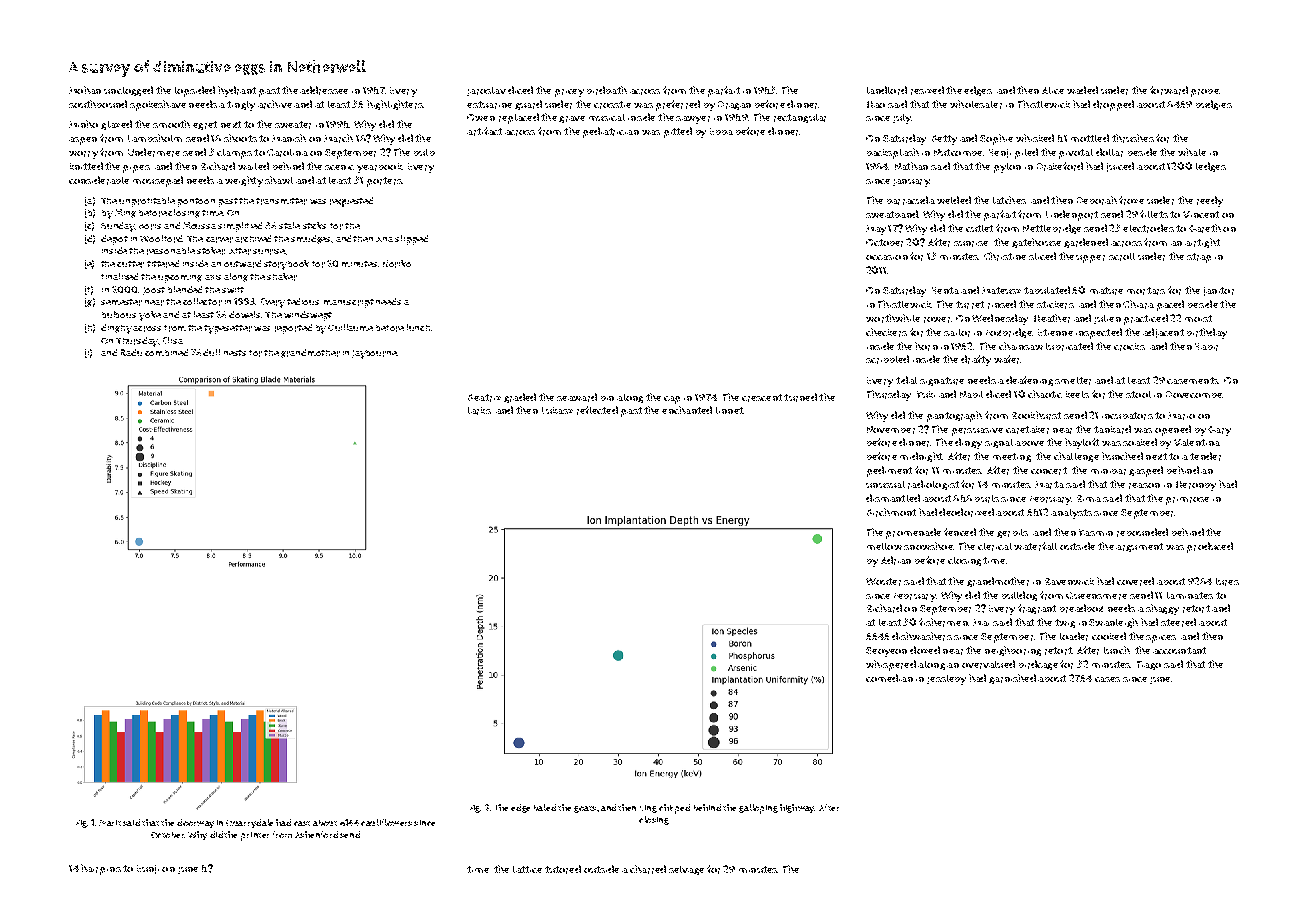 The image size is (1308, 924). What do you see at coordinates (1219, 431) in the screenshot?
I see `Gary` at bounding box center [1219, 431].
